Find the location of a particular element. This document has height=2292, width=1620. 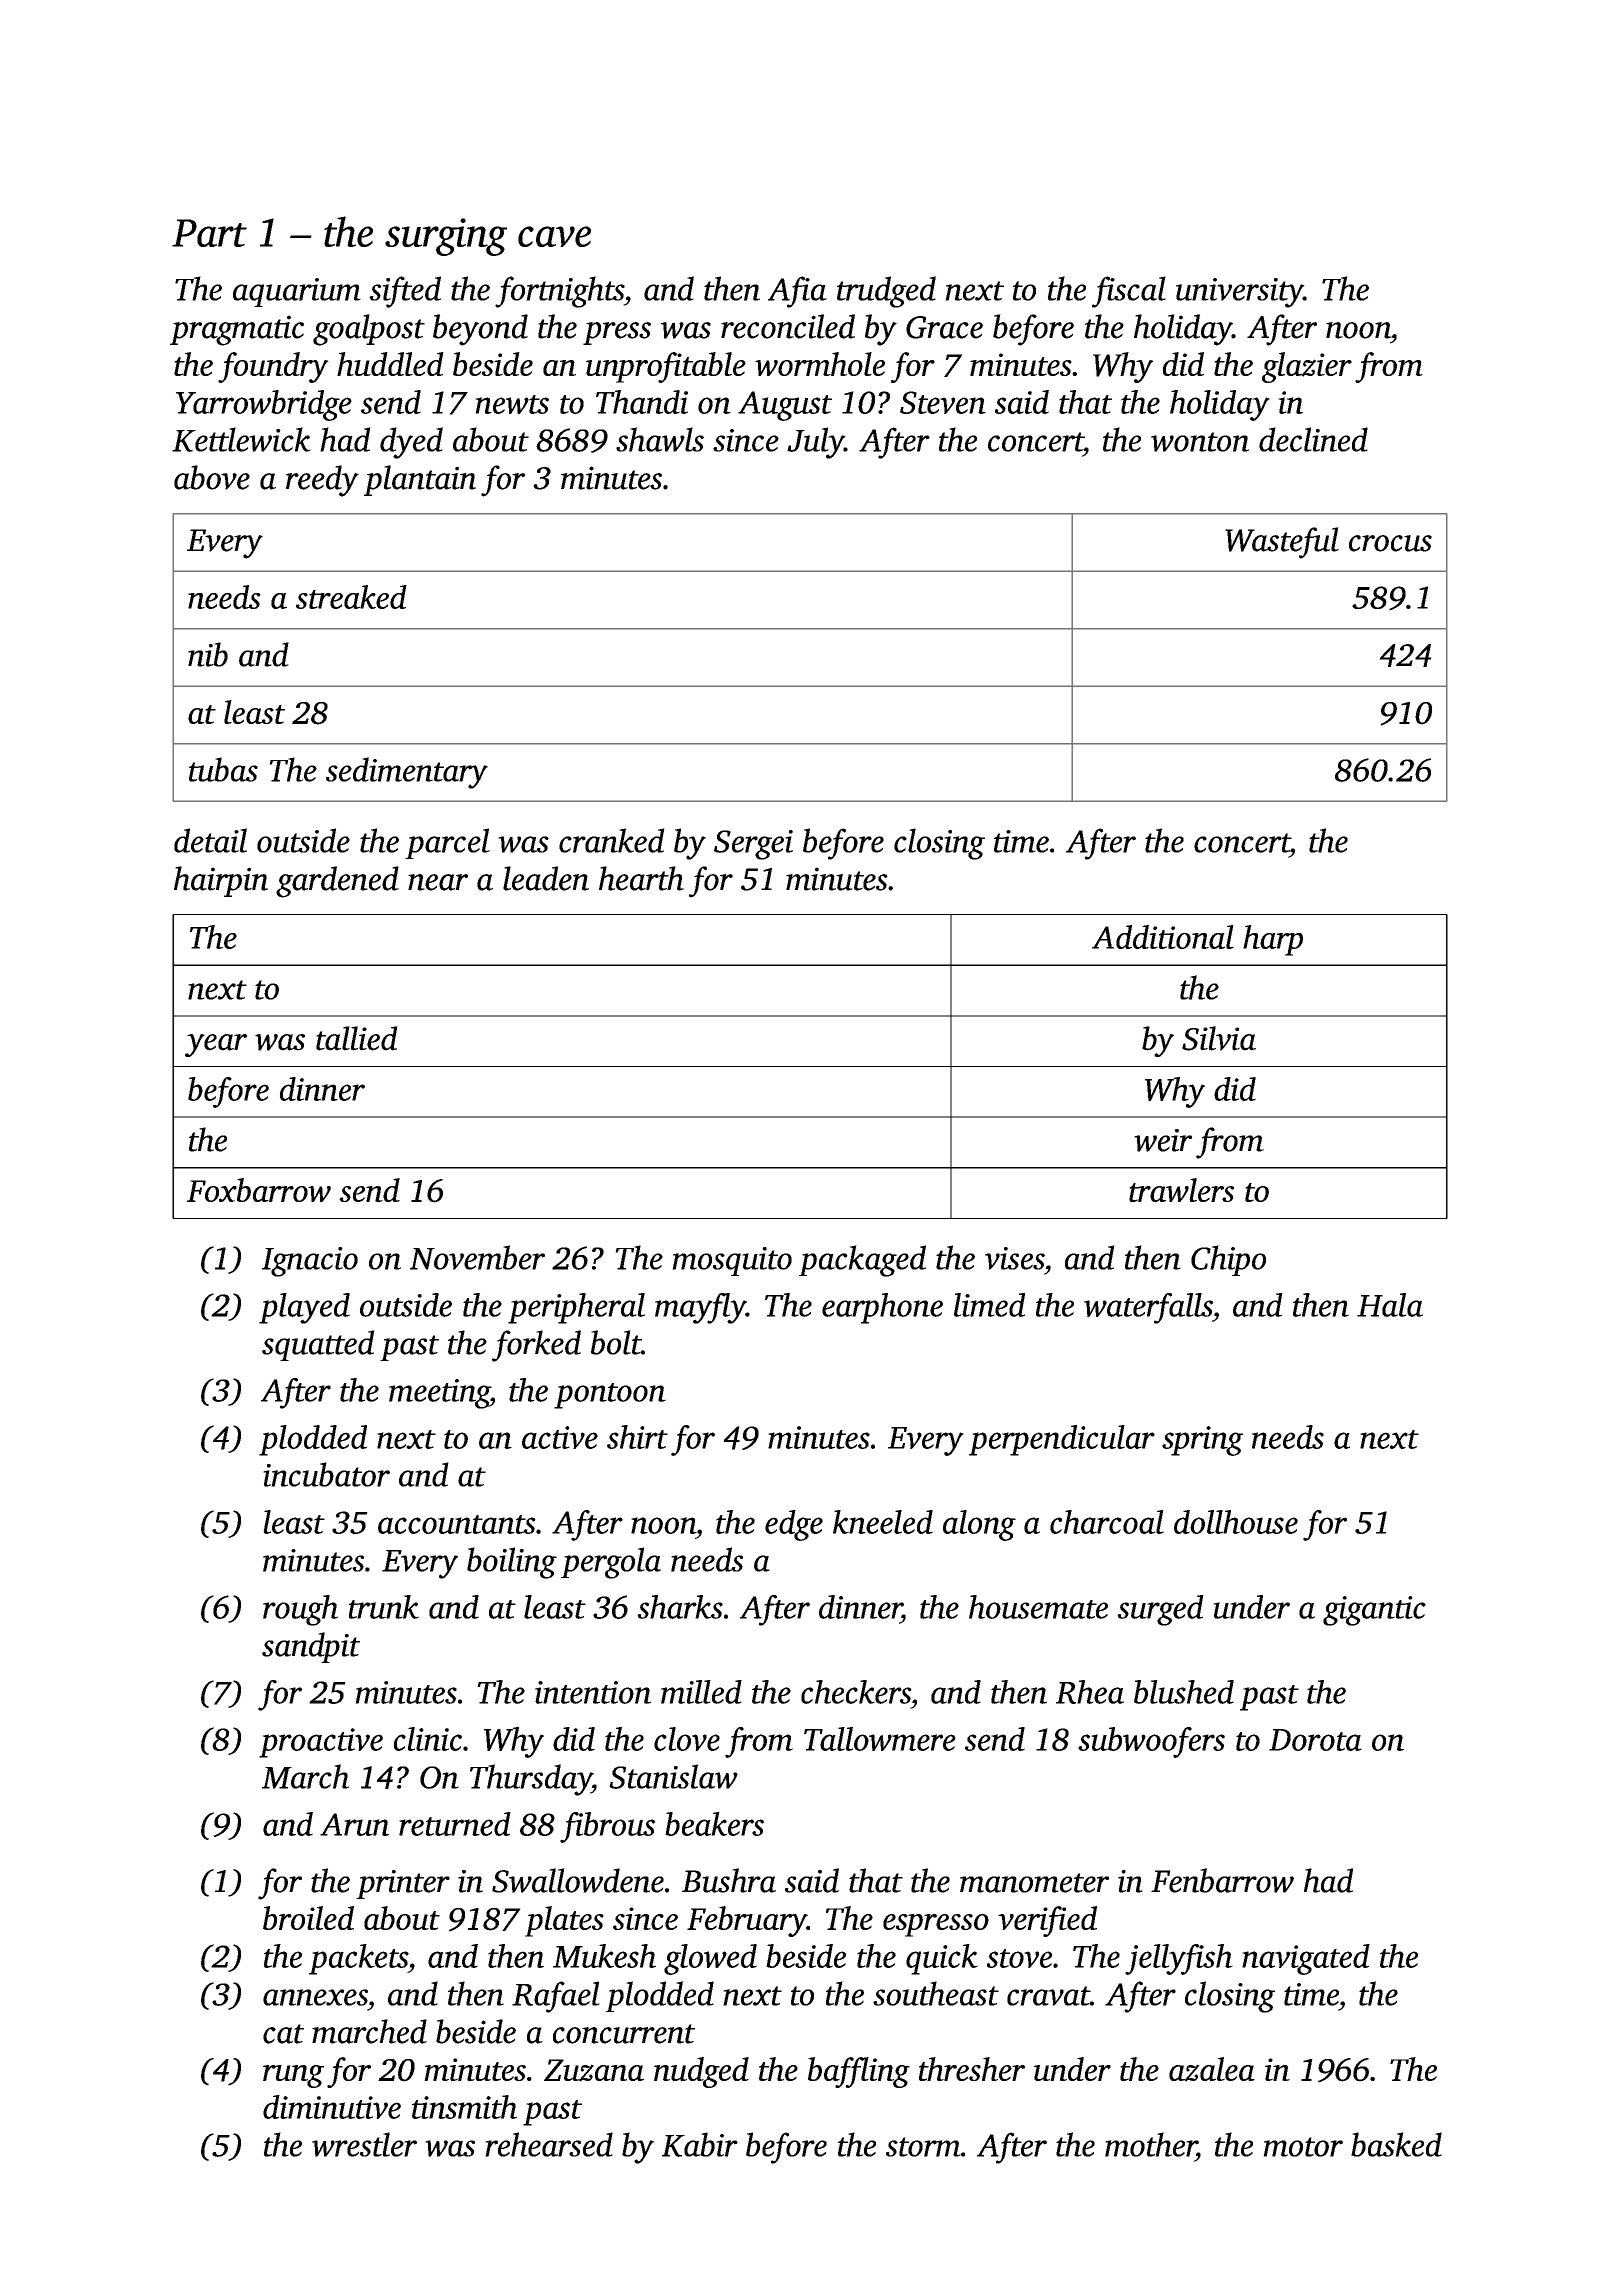

Additional is located at coordinates (1163, 937).
